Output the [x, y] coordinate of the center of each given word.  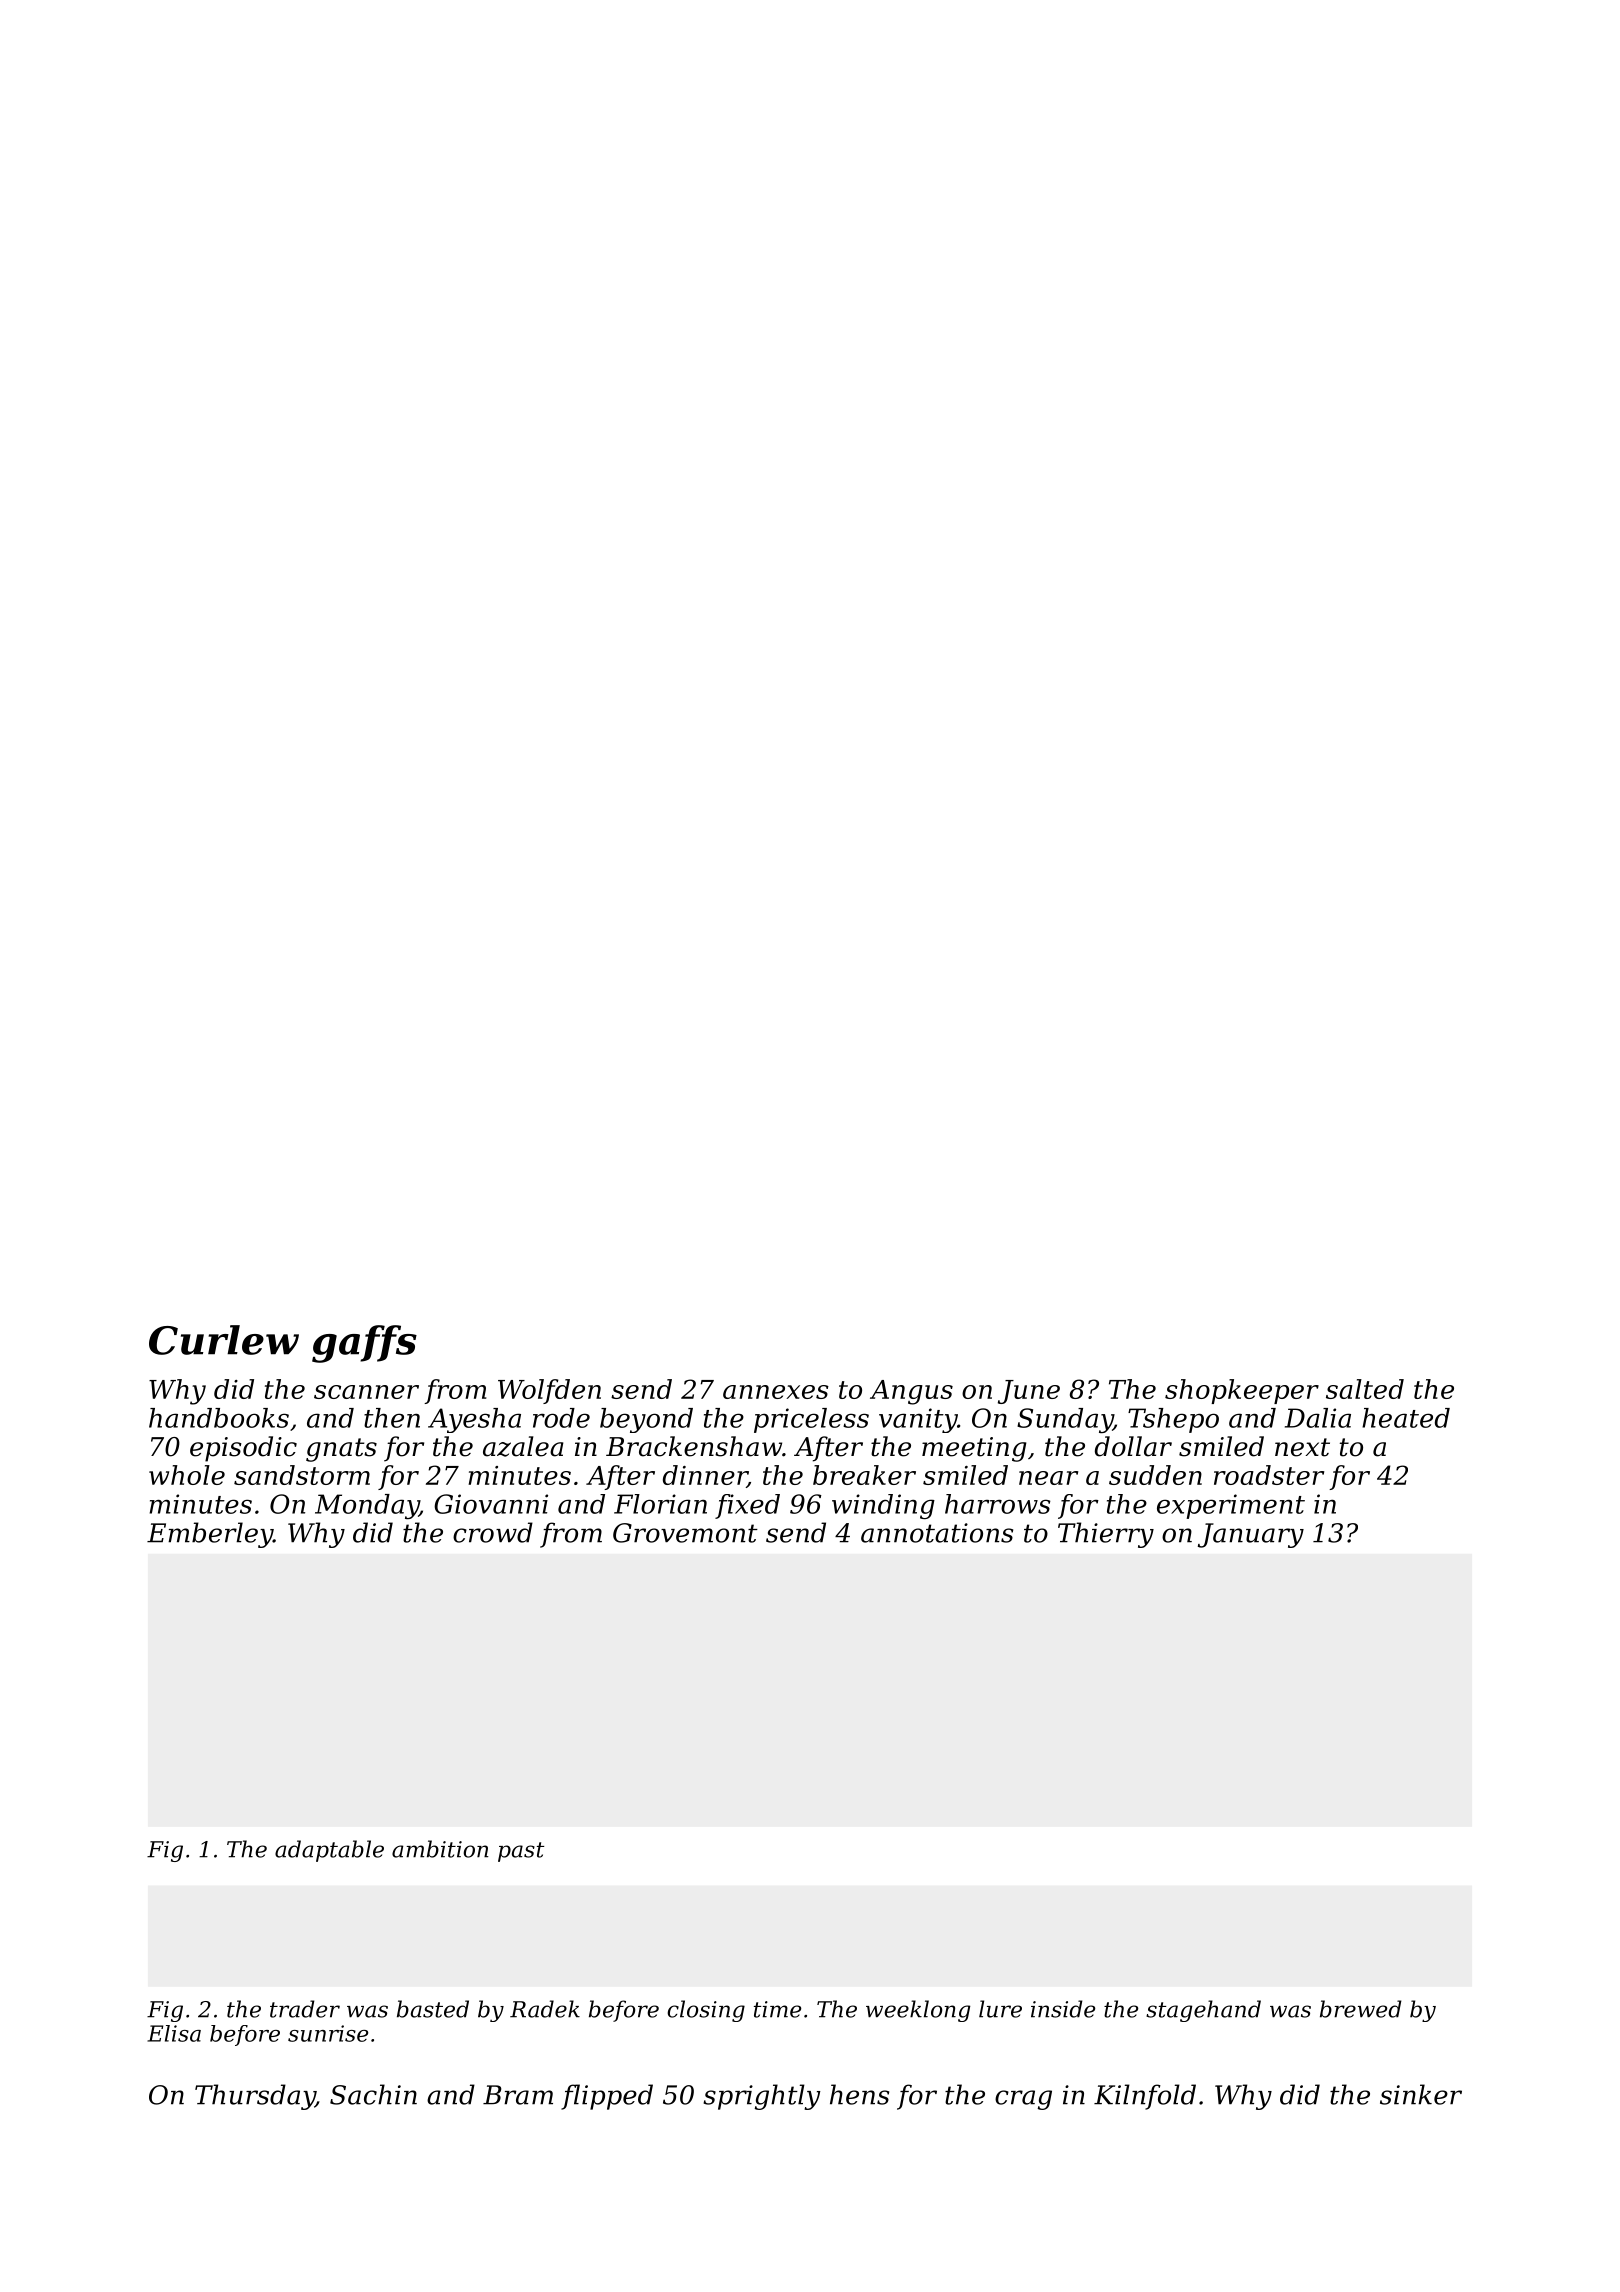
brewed [1361, 2009]
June [1029, 1392]
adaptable [329, 1851]
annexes [776, 1392]
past [521, 1852]
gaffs [364, 1344]
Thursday [255, 2097]
